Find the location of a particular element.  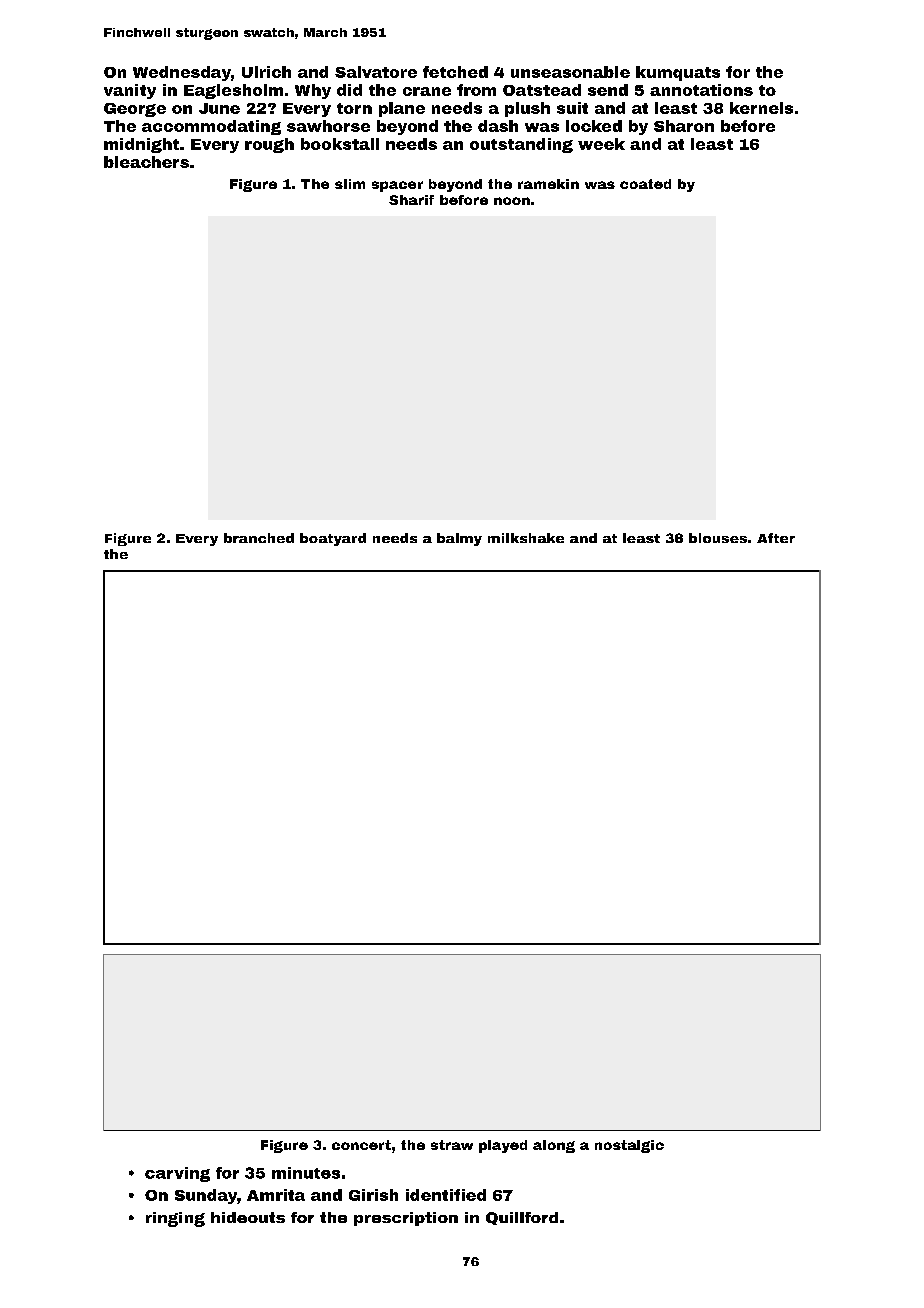

accommodating is located at coordinates (211, 127).
